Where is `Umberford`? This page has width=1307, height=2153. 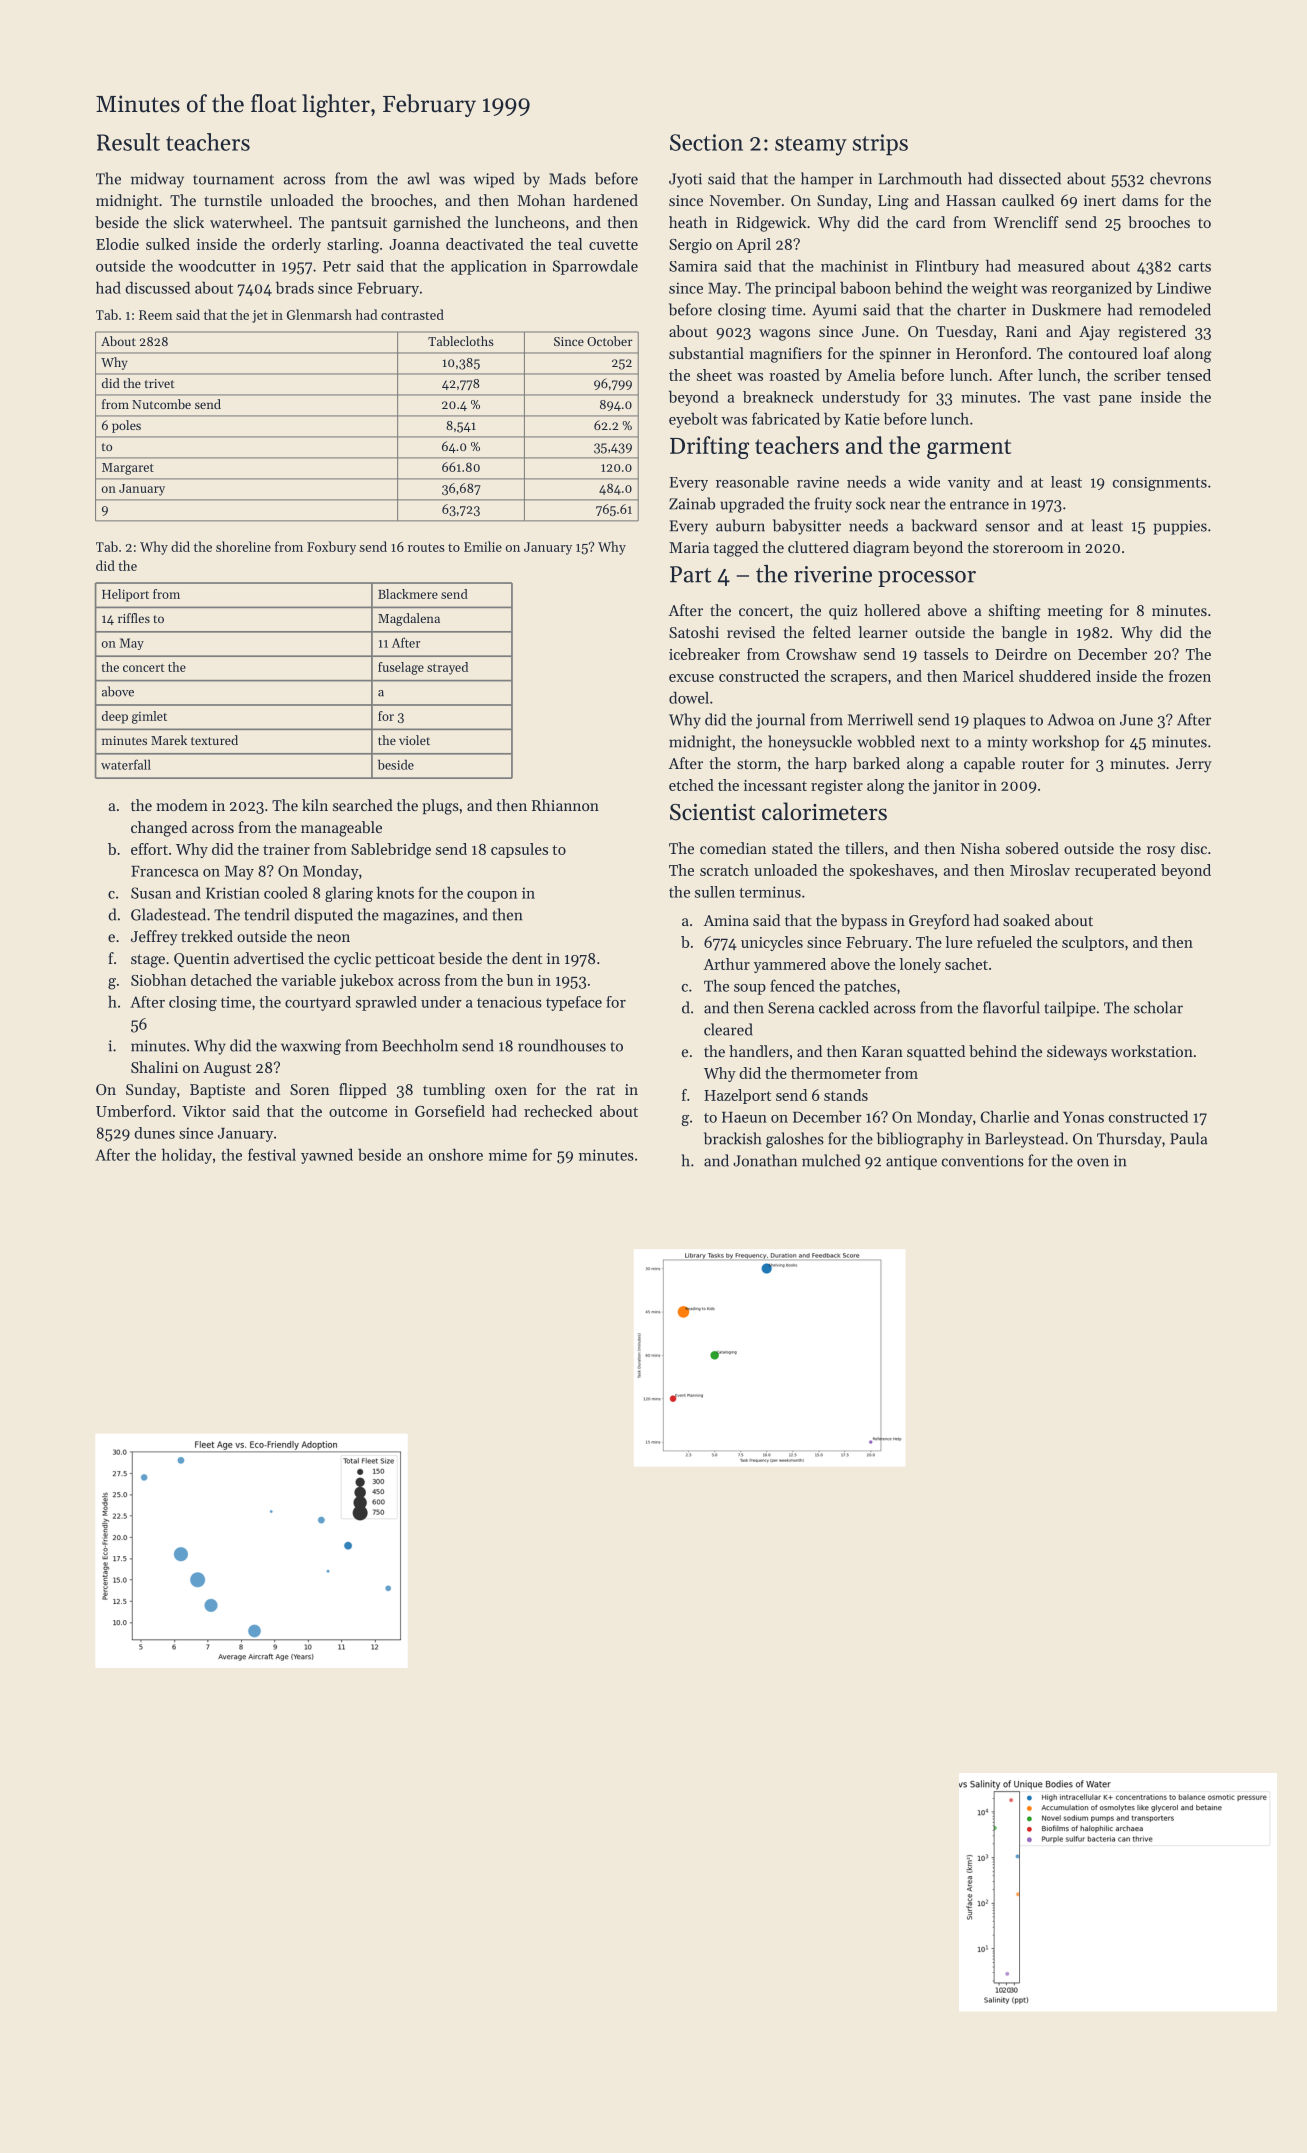
Umberford is located at coordinates (134, 1111).
